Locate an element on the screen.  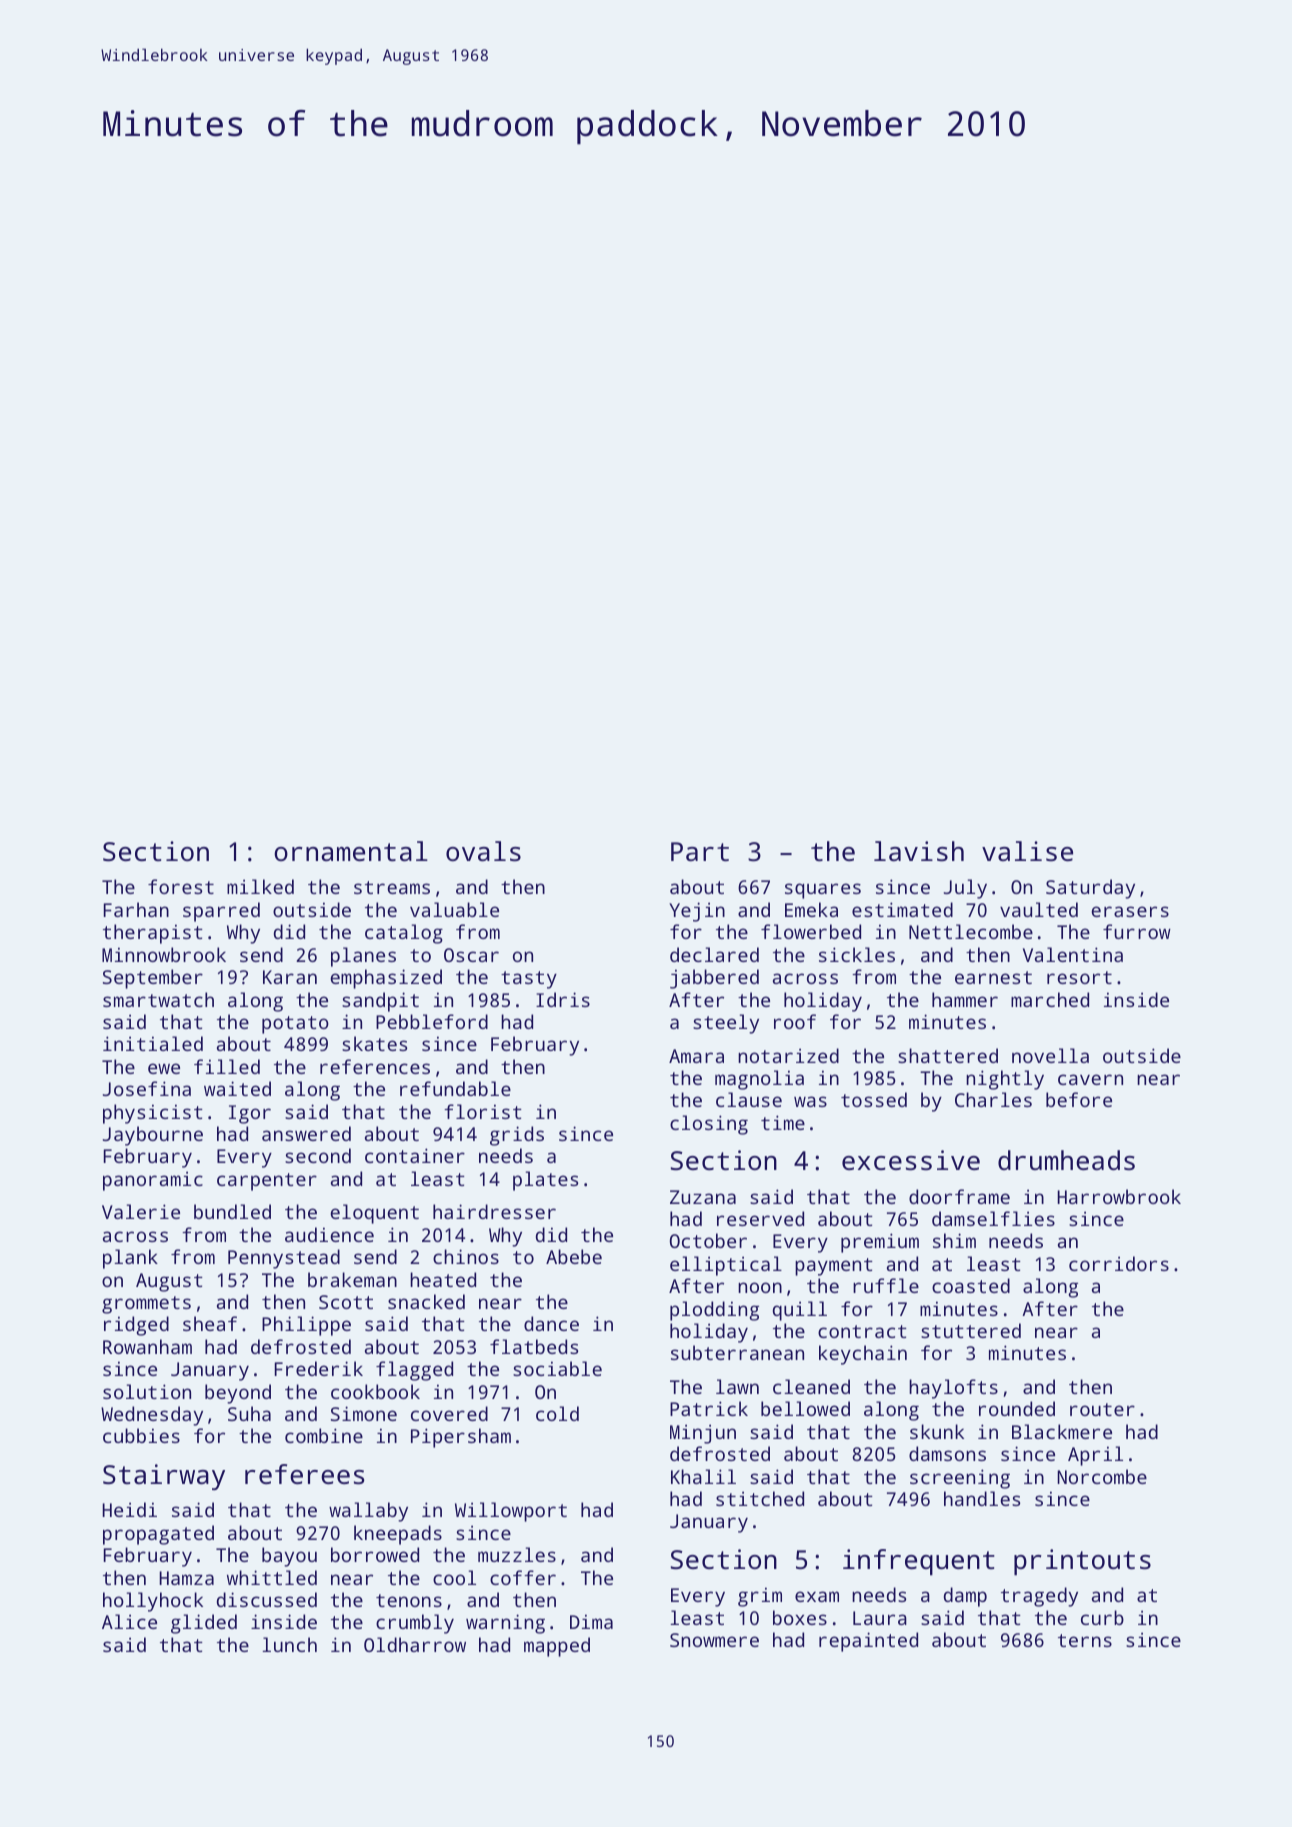
lavish is located at coordinates (919, 851).
